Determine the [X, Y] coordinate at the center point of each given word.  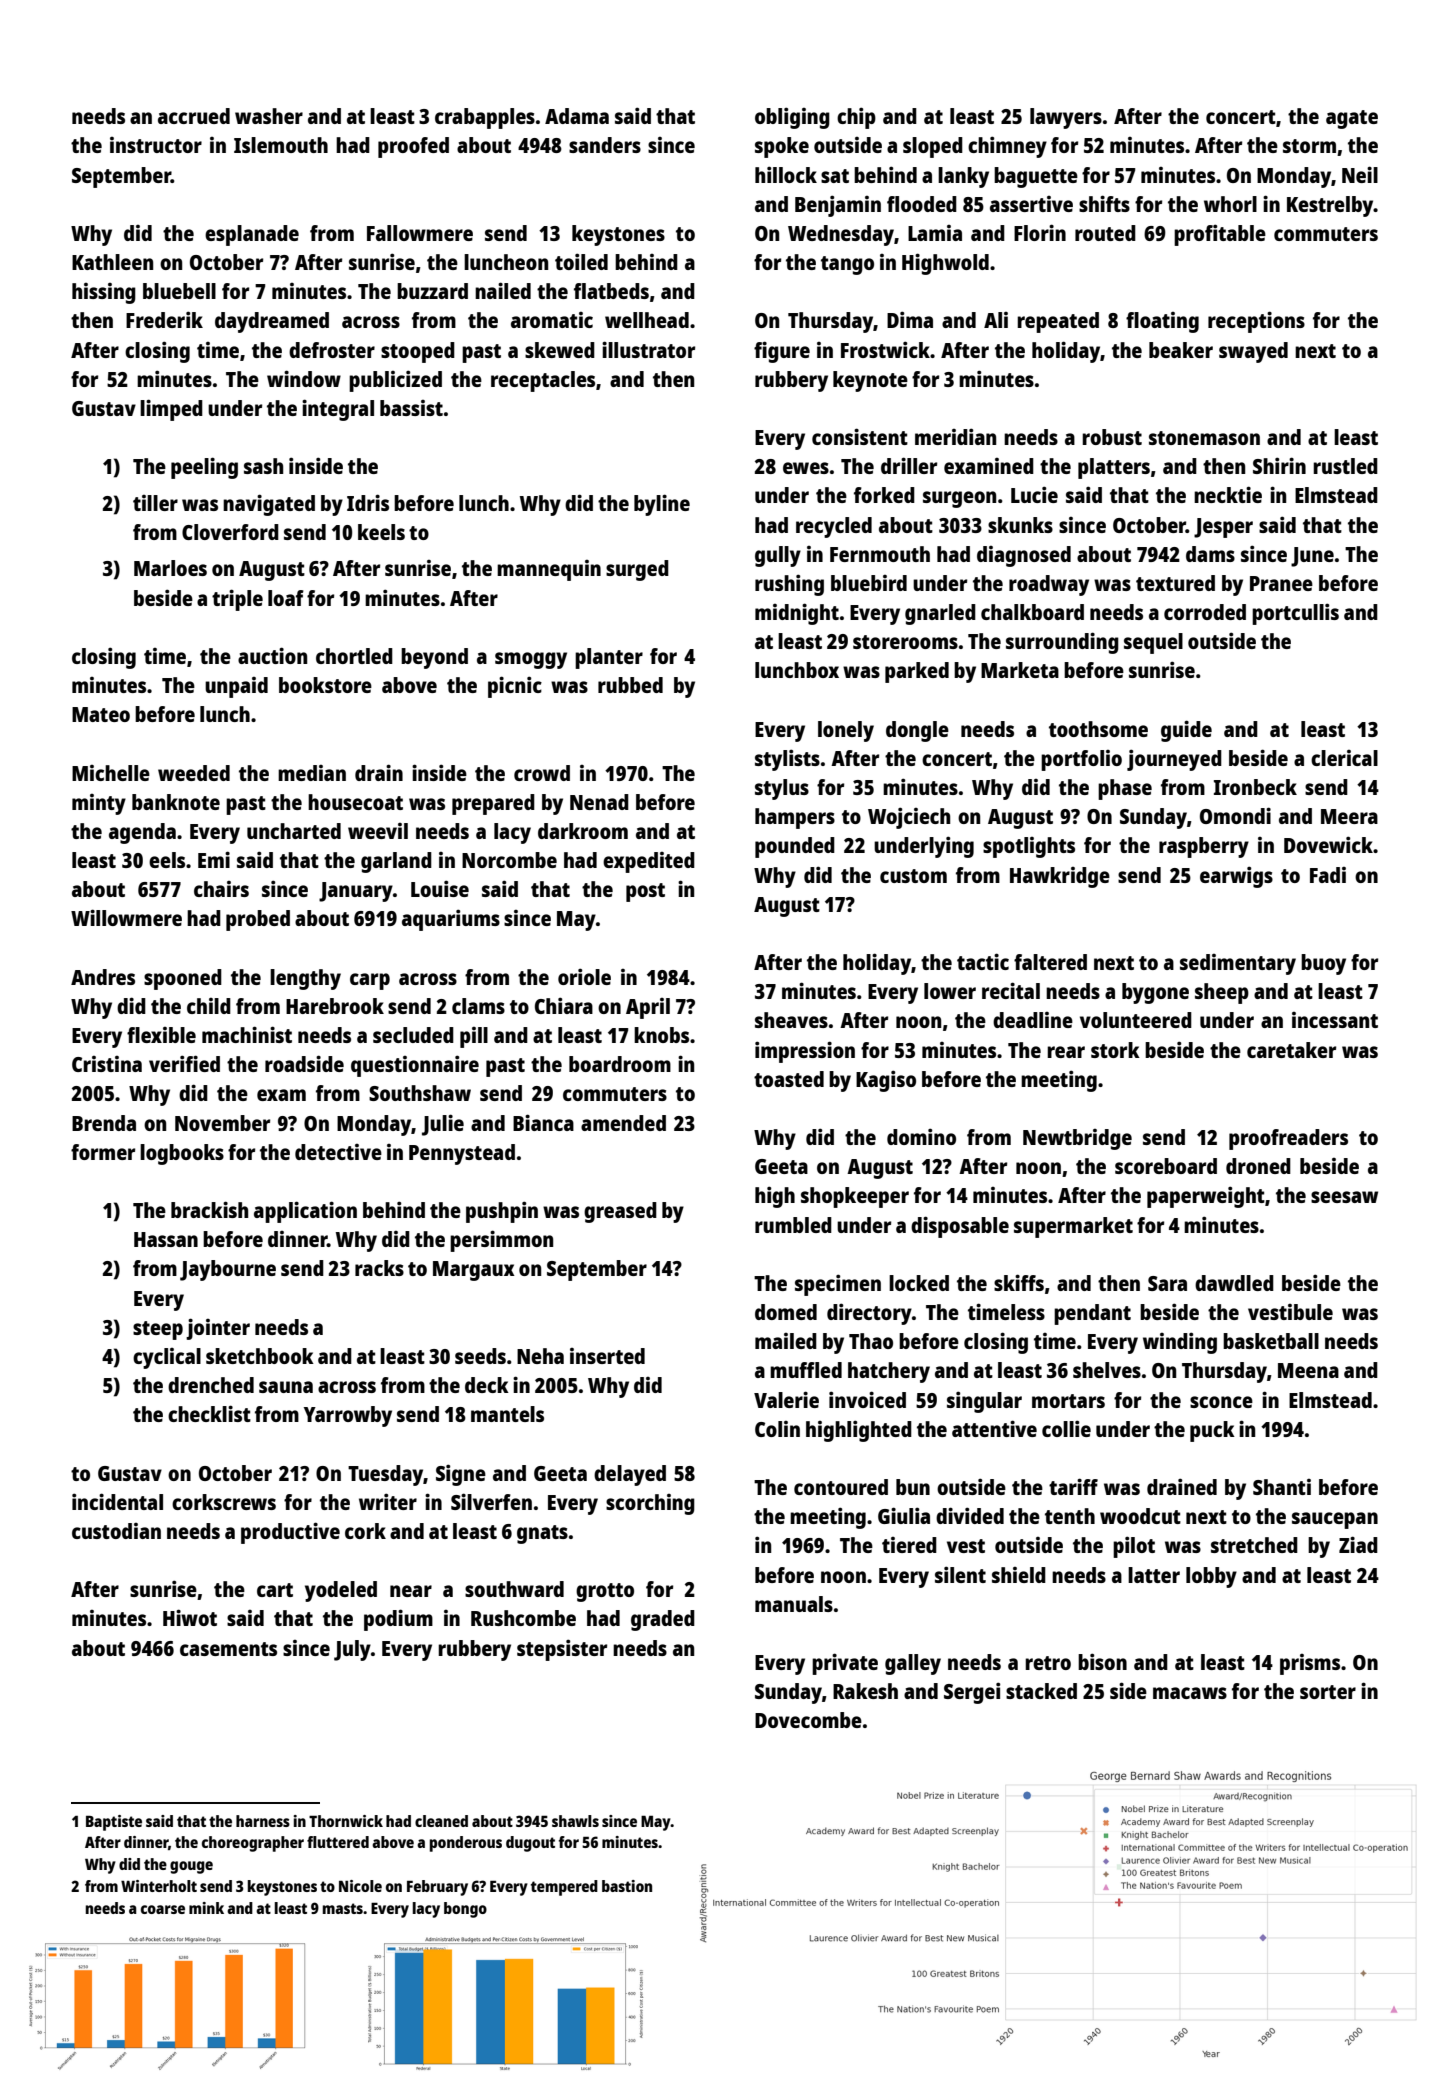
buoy [1323, 964]
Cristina [107, 1064]
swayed [1253, 352]
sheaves [791, 1020]
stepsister [562, 1650]
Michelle [111, 773]
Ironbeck [1255, 787]
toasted [789, 1079]
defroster [332, 350]
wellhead [647, 320]
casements [228, 1649]
